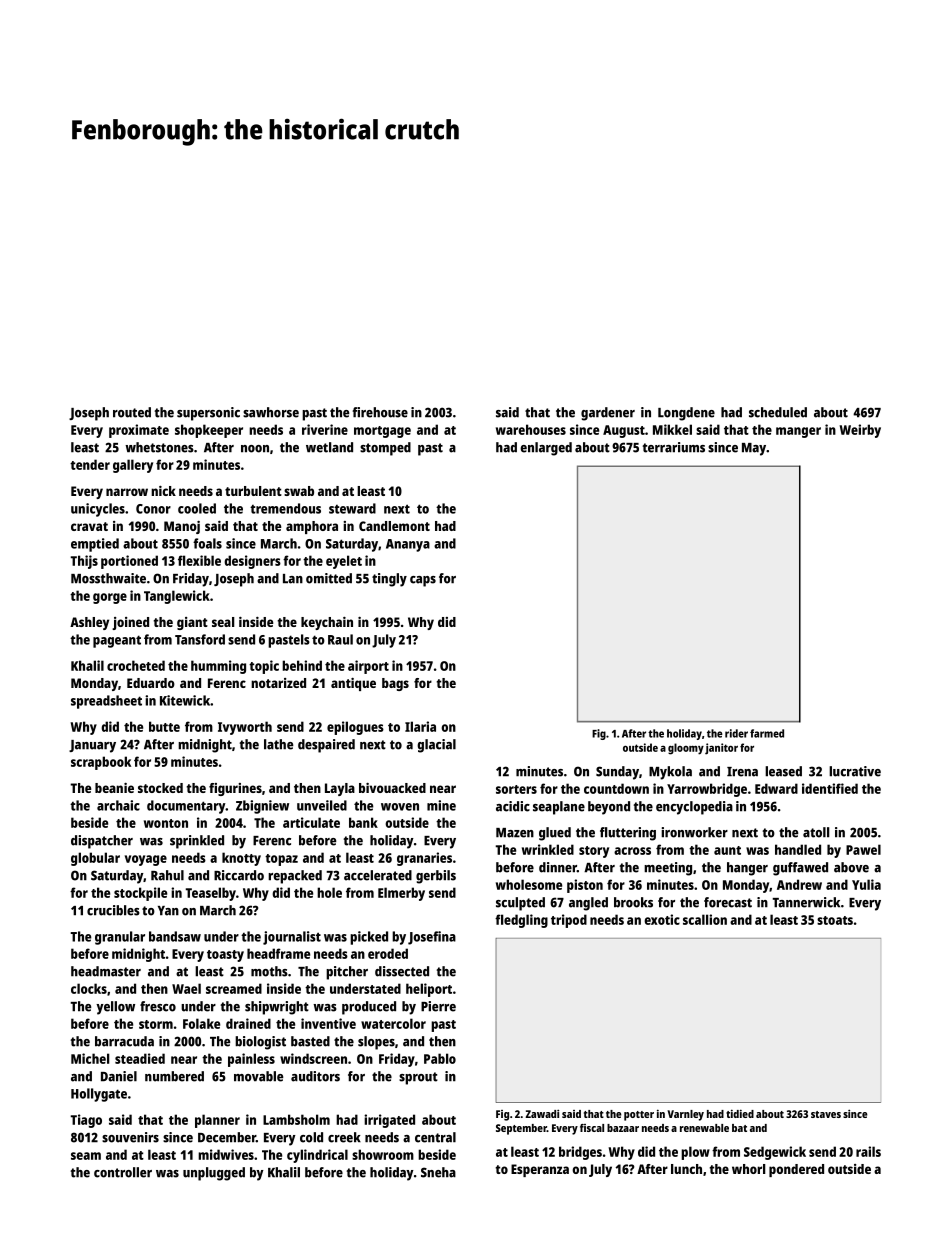 The height and width of the screenshot is (1233, 952). I want to click on riverine, so click(325, 429).
